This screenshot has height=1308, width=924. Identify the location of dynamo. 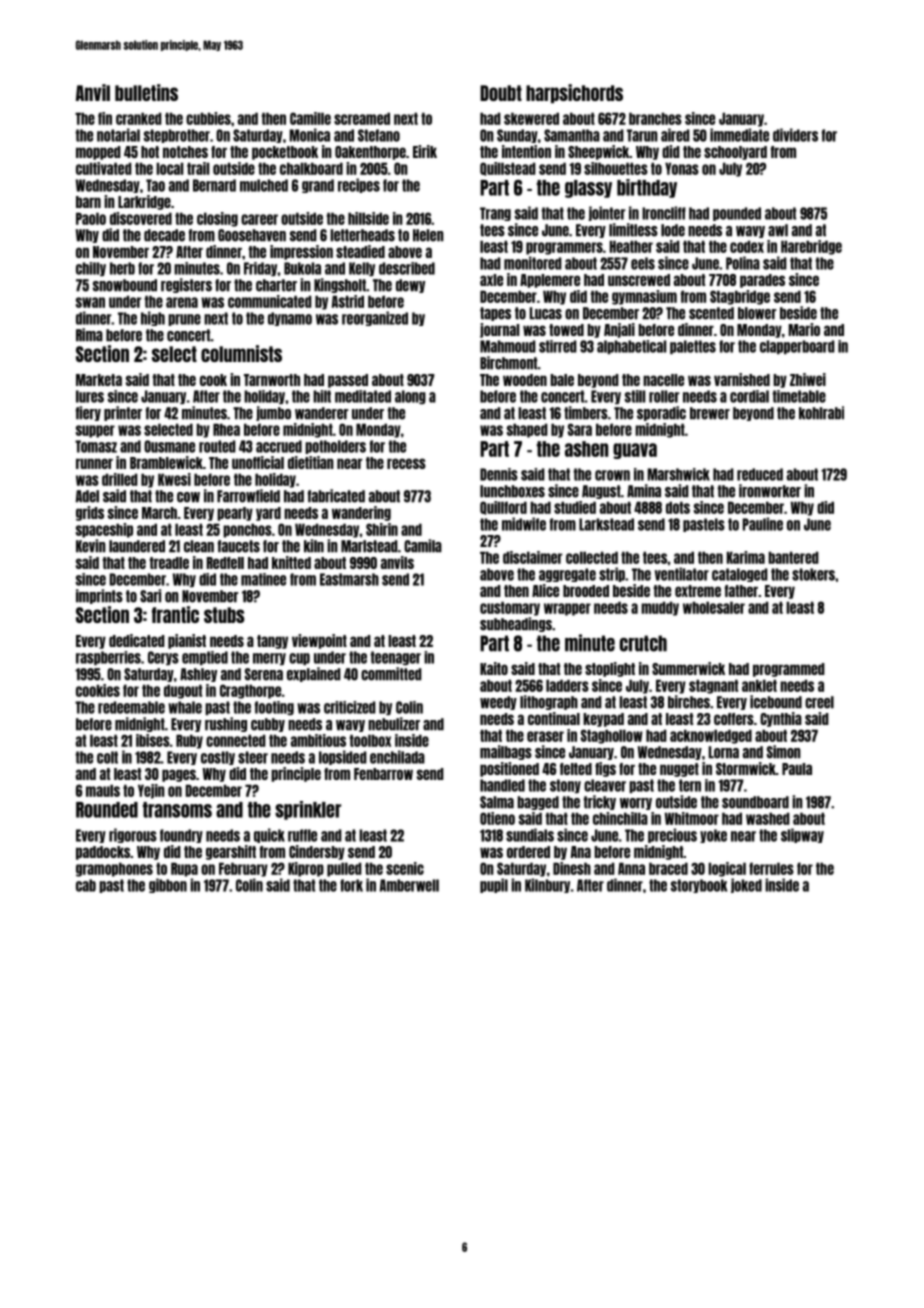
(290, 319).
